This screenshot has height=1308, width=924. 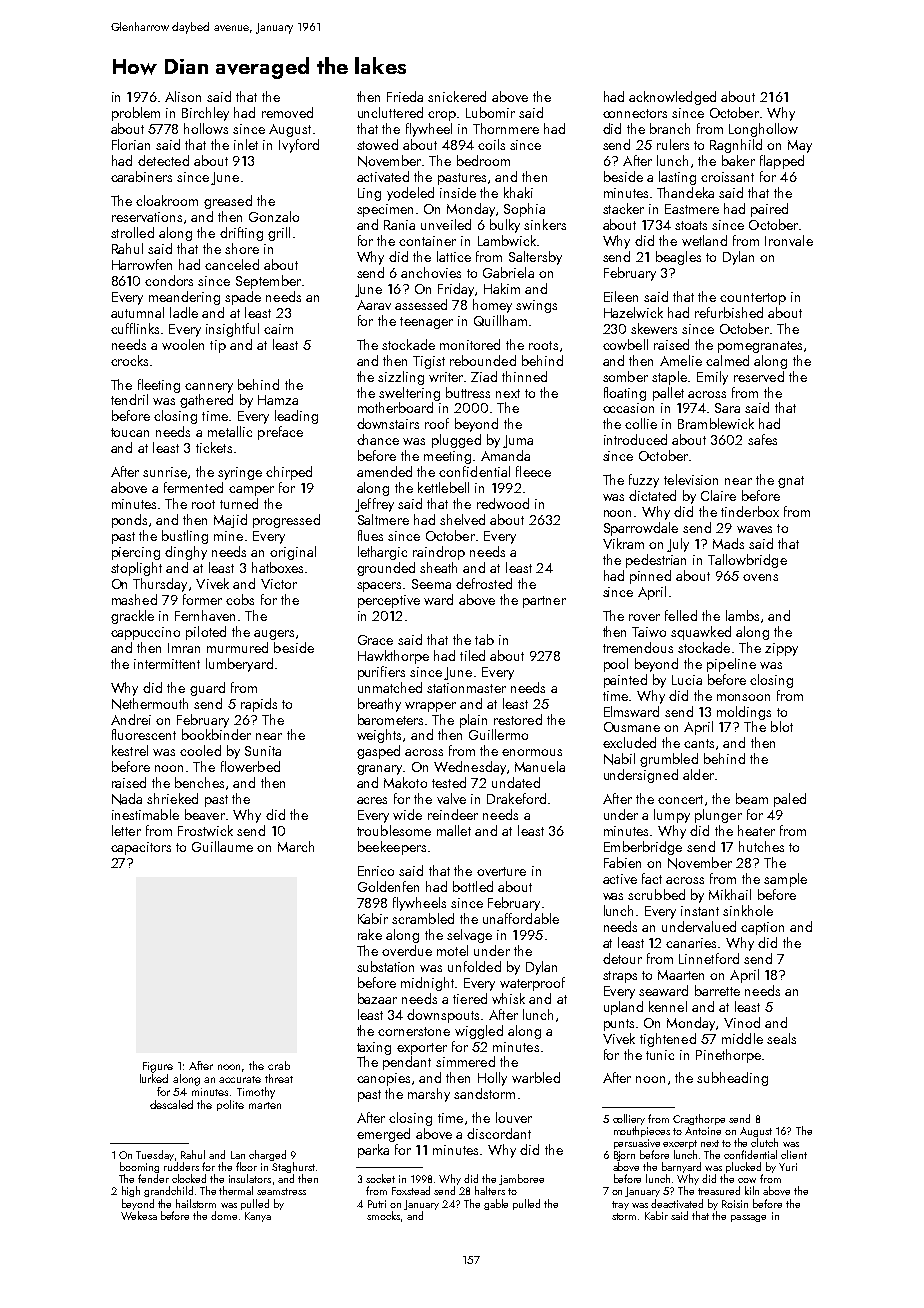 What do you see at coordinates (781, 1038) in the screenshot?
I see `seals` at bounding box center [781, 1038].
